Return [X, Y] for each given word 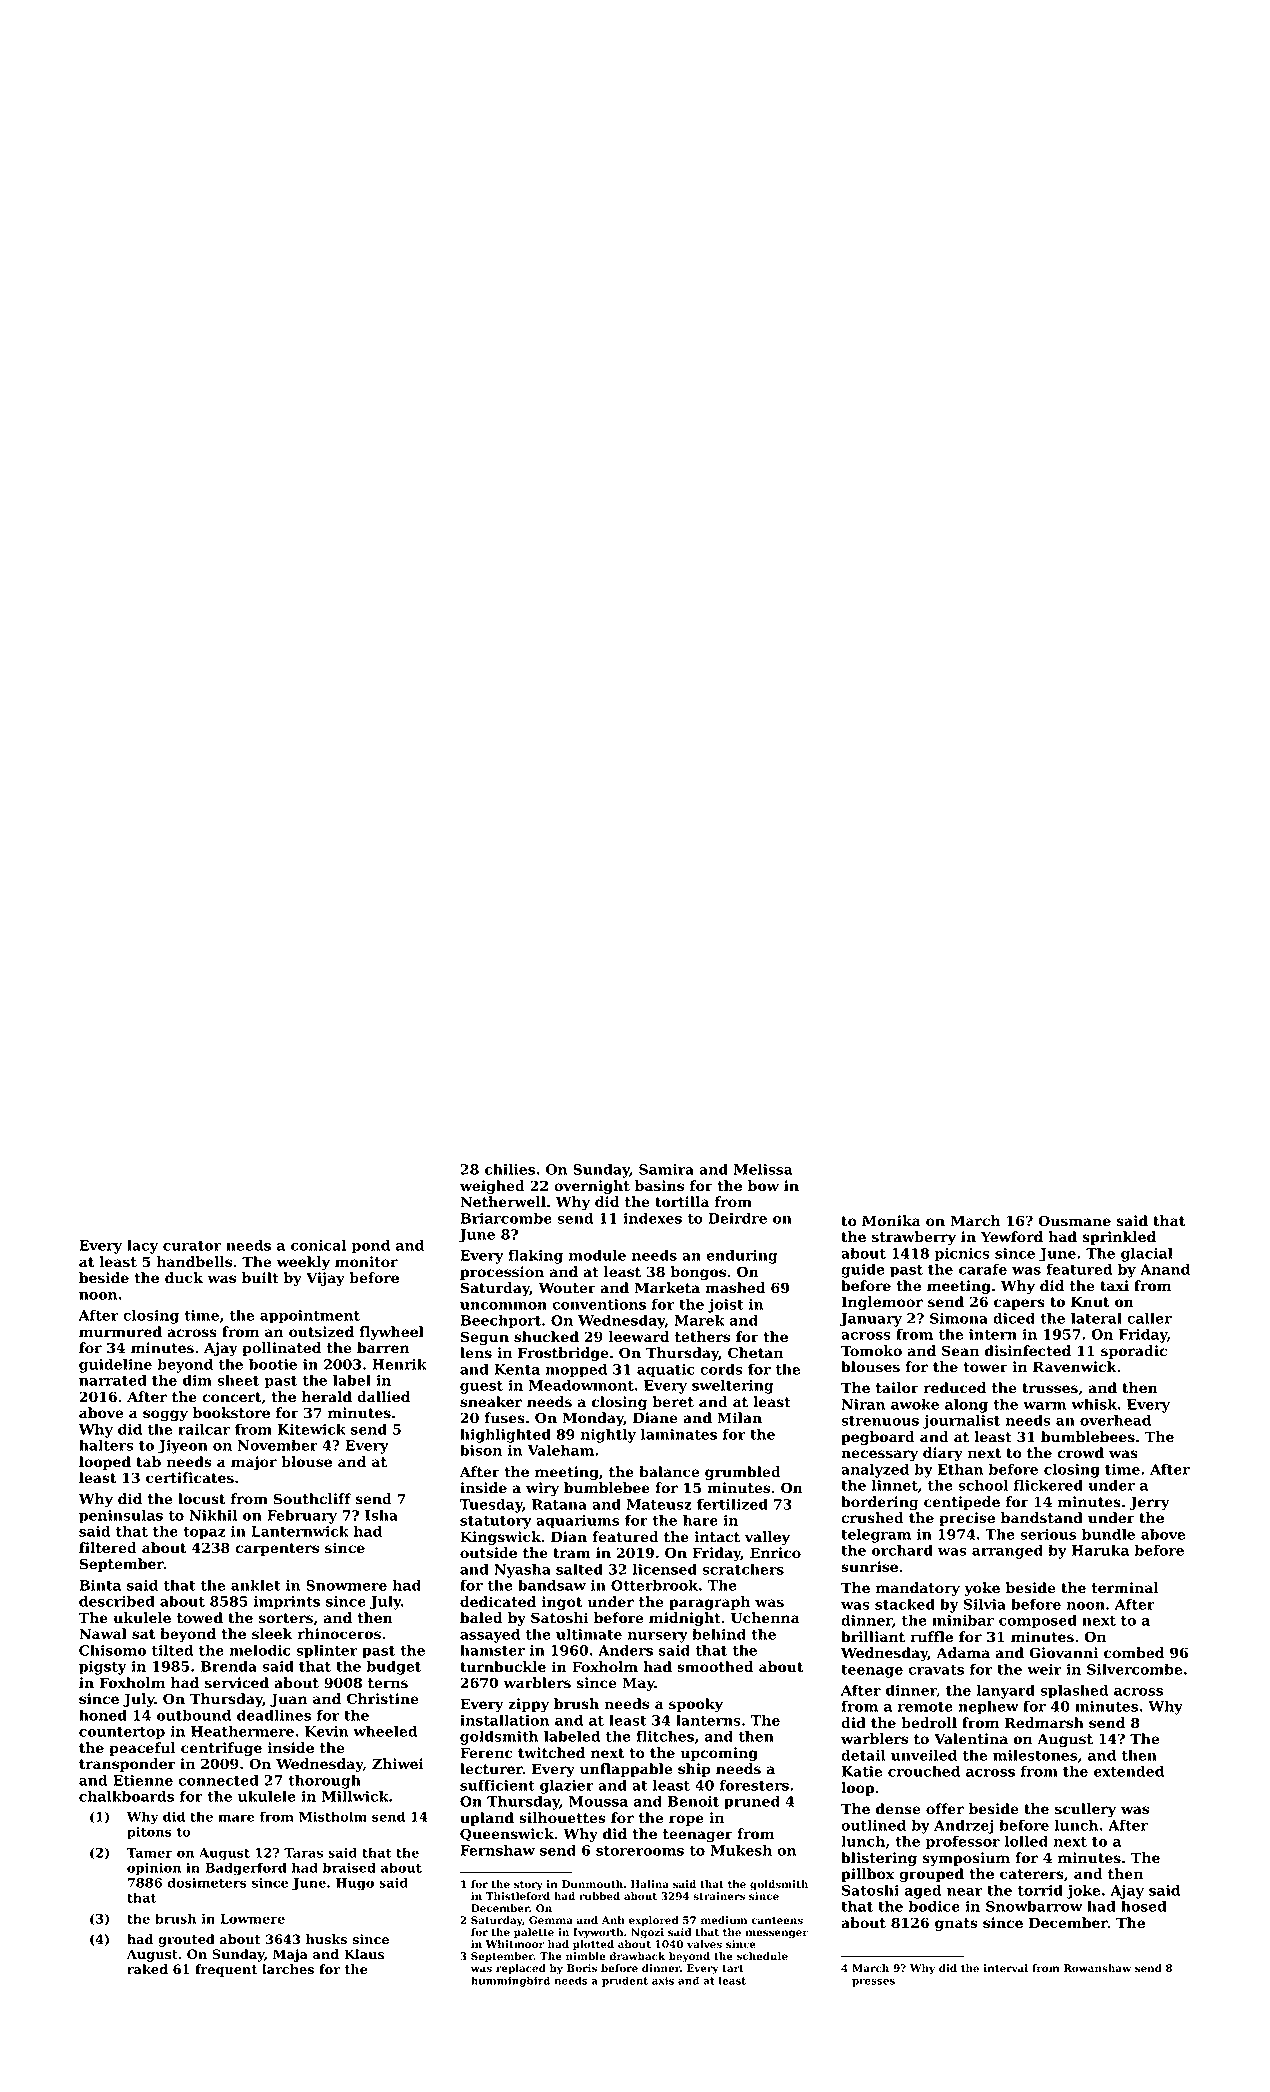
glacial [1147, 1255]
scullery [1085, 1810]
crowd [1080, 1453]
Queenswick [507, 1835]
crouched [924, 1771]
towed [200, 1618]
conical [318, 1245]
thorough [324, 1782]
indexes [652, 1218]
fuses [505, 1418]
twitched [551, 1753]
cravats [936, 1670]
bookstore [231, 1413]
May [638, 1684]
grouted [186, 1940]
